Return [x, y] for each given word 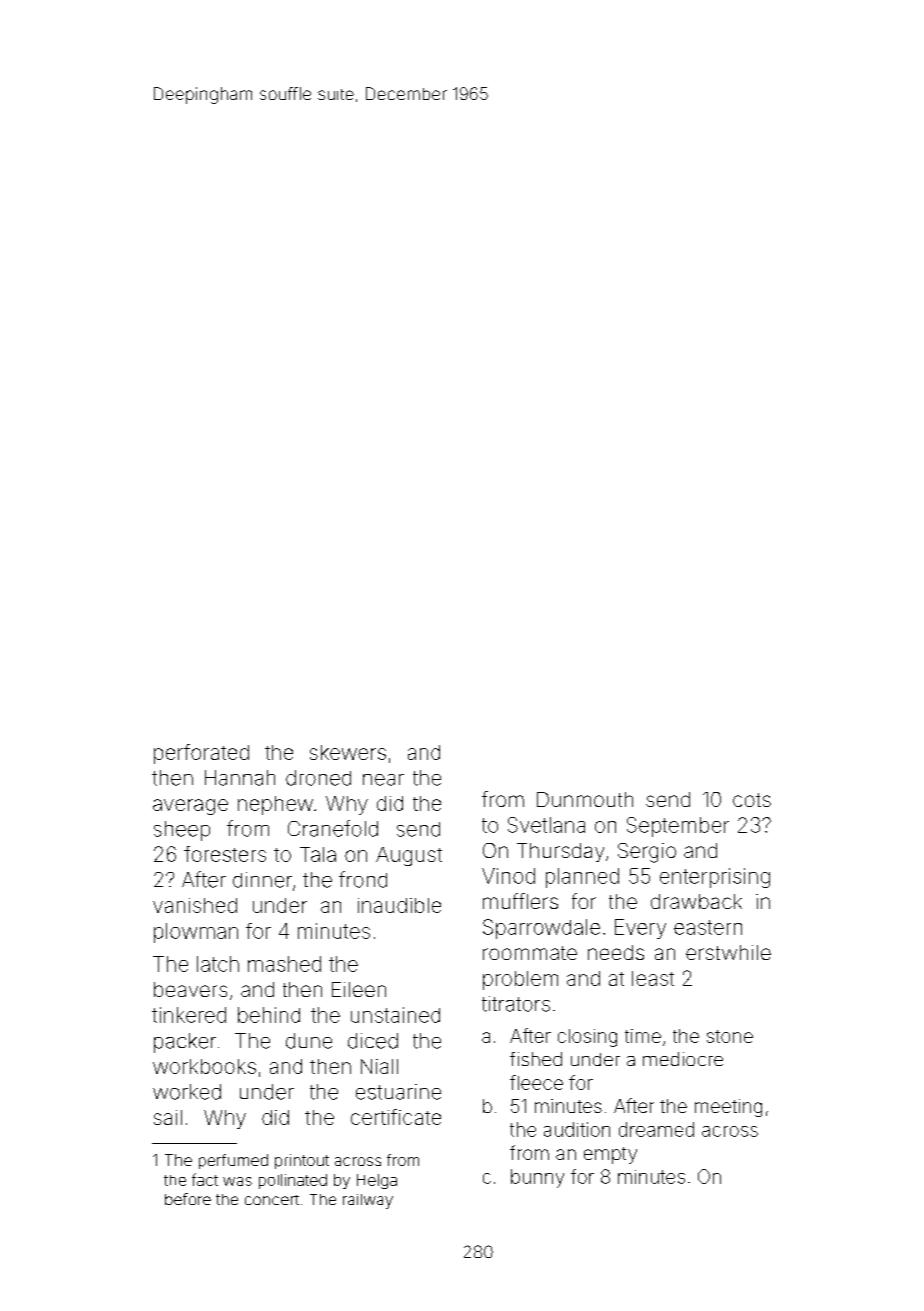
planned [582, 878]
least [653, 978]
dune [309, 1041]
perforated [201, 754]
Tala [318, 854]
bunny [537, 1178]
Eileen [359, 989]
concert [272, 1200]
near [383, 780]
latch [218, 964]
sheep [182, 831]
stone [730, 1036]
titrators [516, 1004]
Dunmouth [585, 799]
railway [368, 1201]
